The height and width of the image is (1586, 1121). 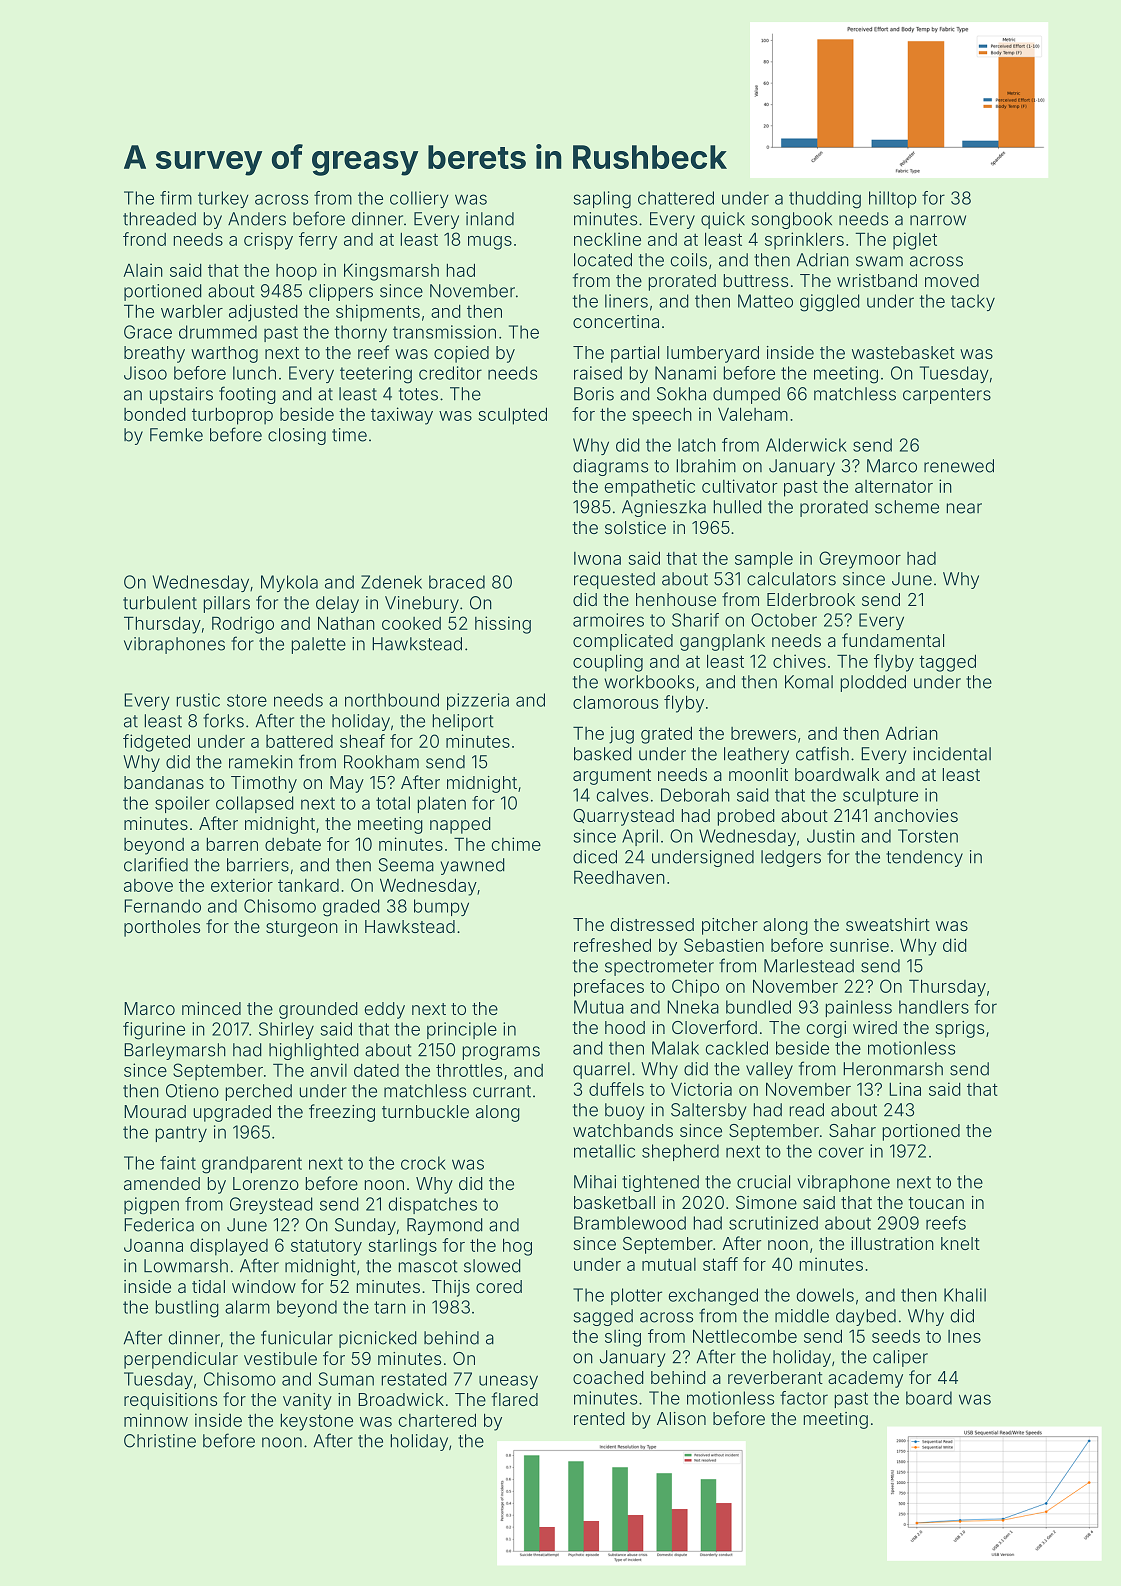 What do you see at coordinates (390, 1307) in the image?
I see `tarn` at bounding box center [390, 1307].
